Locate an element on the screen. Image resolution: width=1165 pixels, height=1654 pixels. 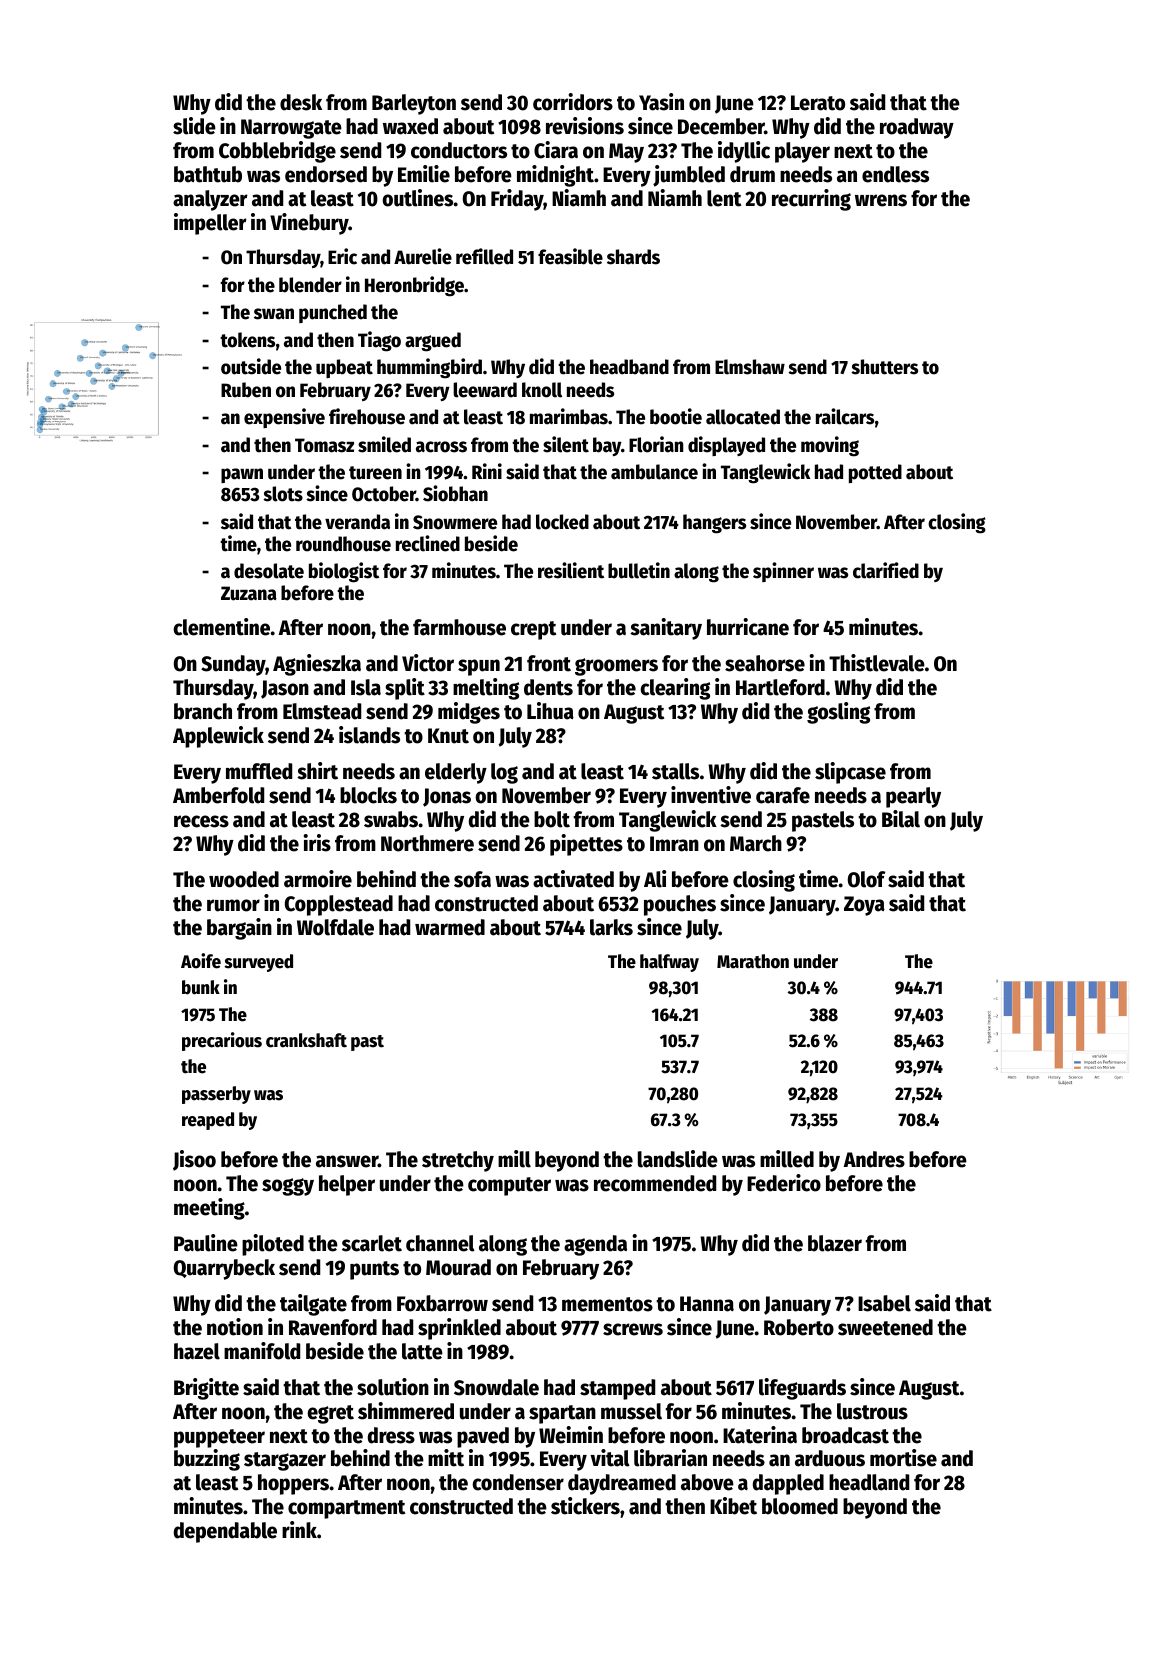
clarified is located at coordinates (886, 570).
